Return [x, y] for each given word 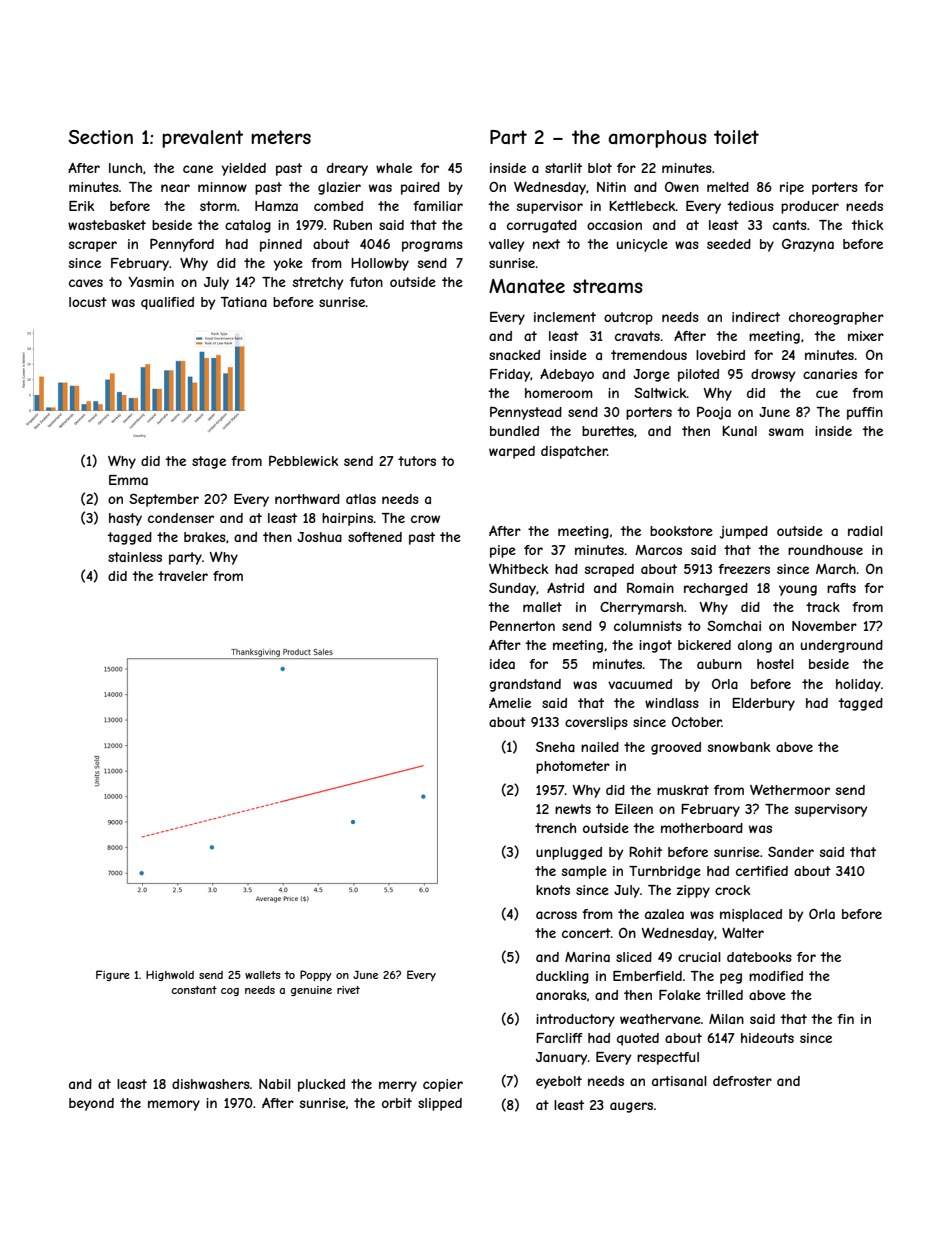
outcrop [628, 318]
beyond [91, 1104]
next [546, 244]
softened [375, 537]
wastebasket [107, 225]
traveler [183, 576]
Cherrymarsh [641, 608]
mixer [866, 336]
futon [366, 282]
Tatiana [243, 302]
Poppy [316, 975]
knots [553, 890]
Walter [743, 932]
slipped [440, 1104]
